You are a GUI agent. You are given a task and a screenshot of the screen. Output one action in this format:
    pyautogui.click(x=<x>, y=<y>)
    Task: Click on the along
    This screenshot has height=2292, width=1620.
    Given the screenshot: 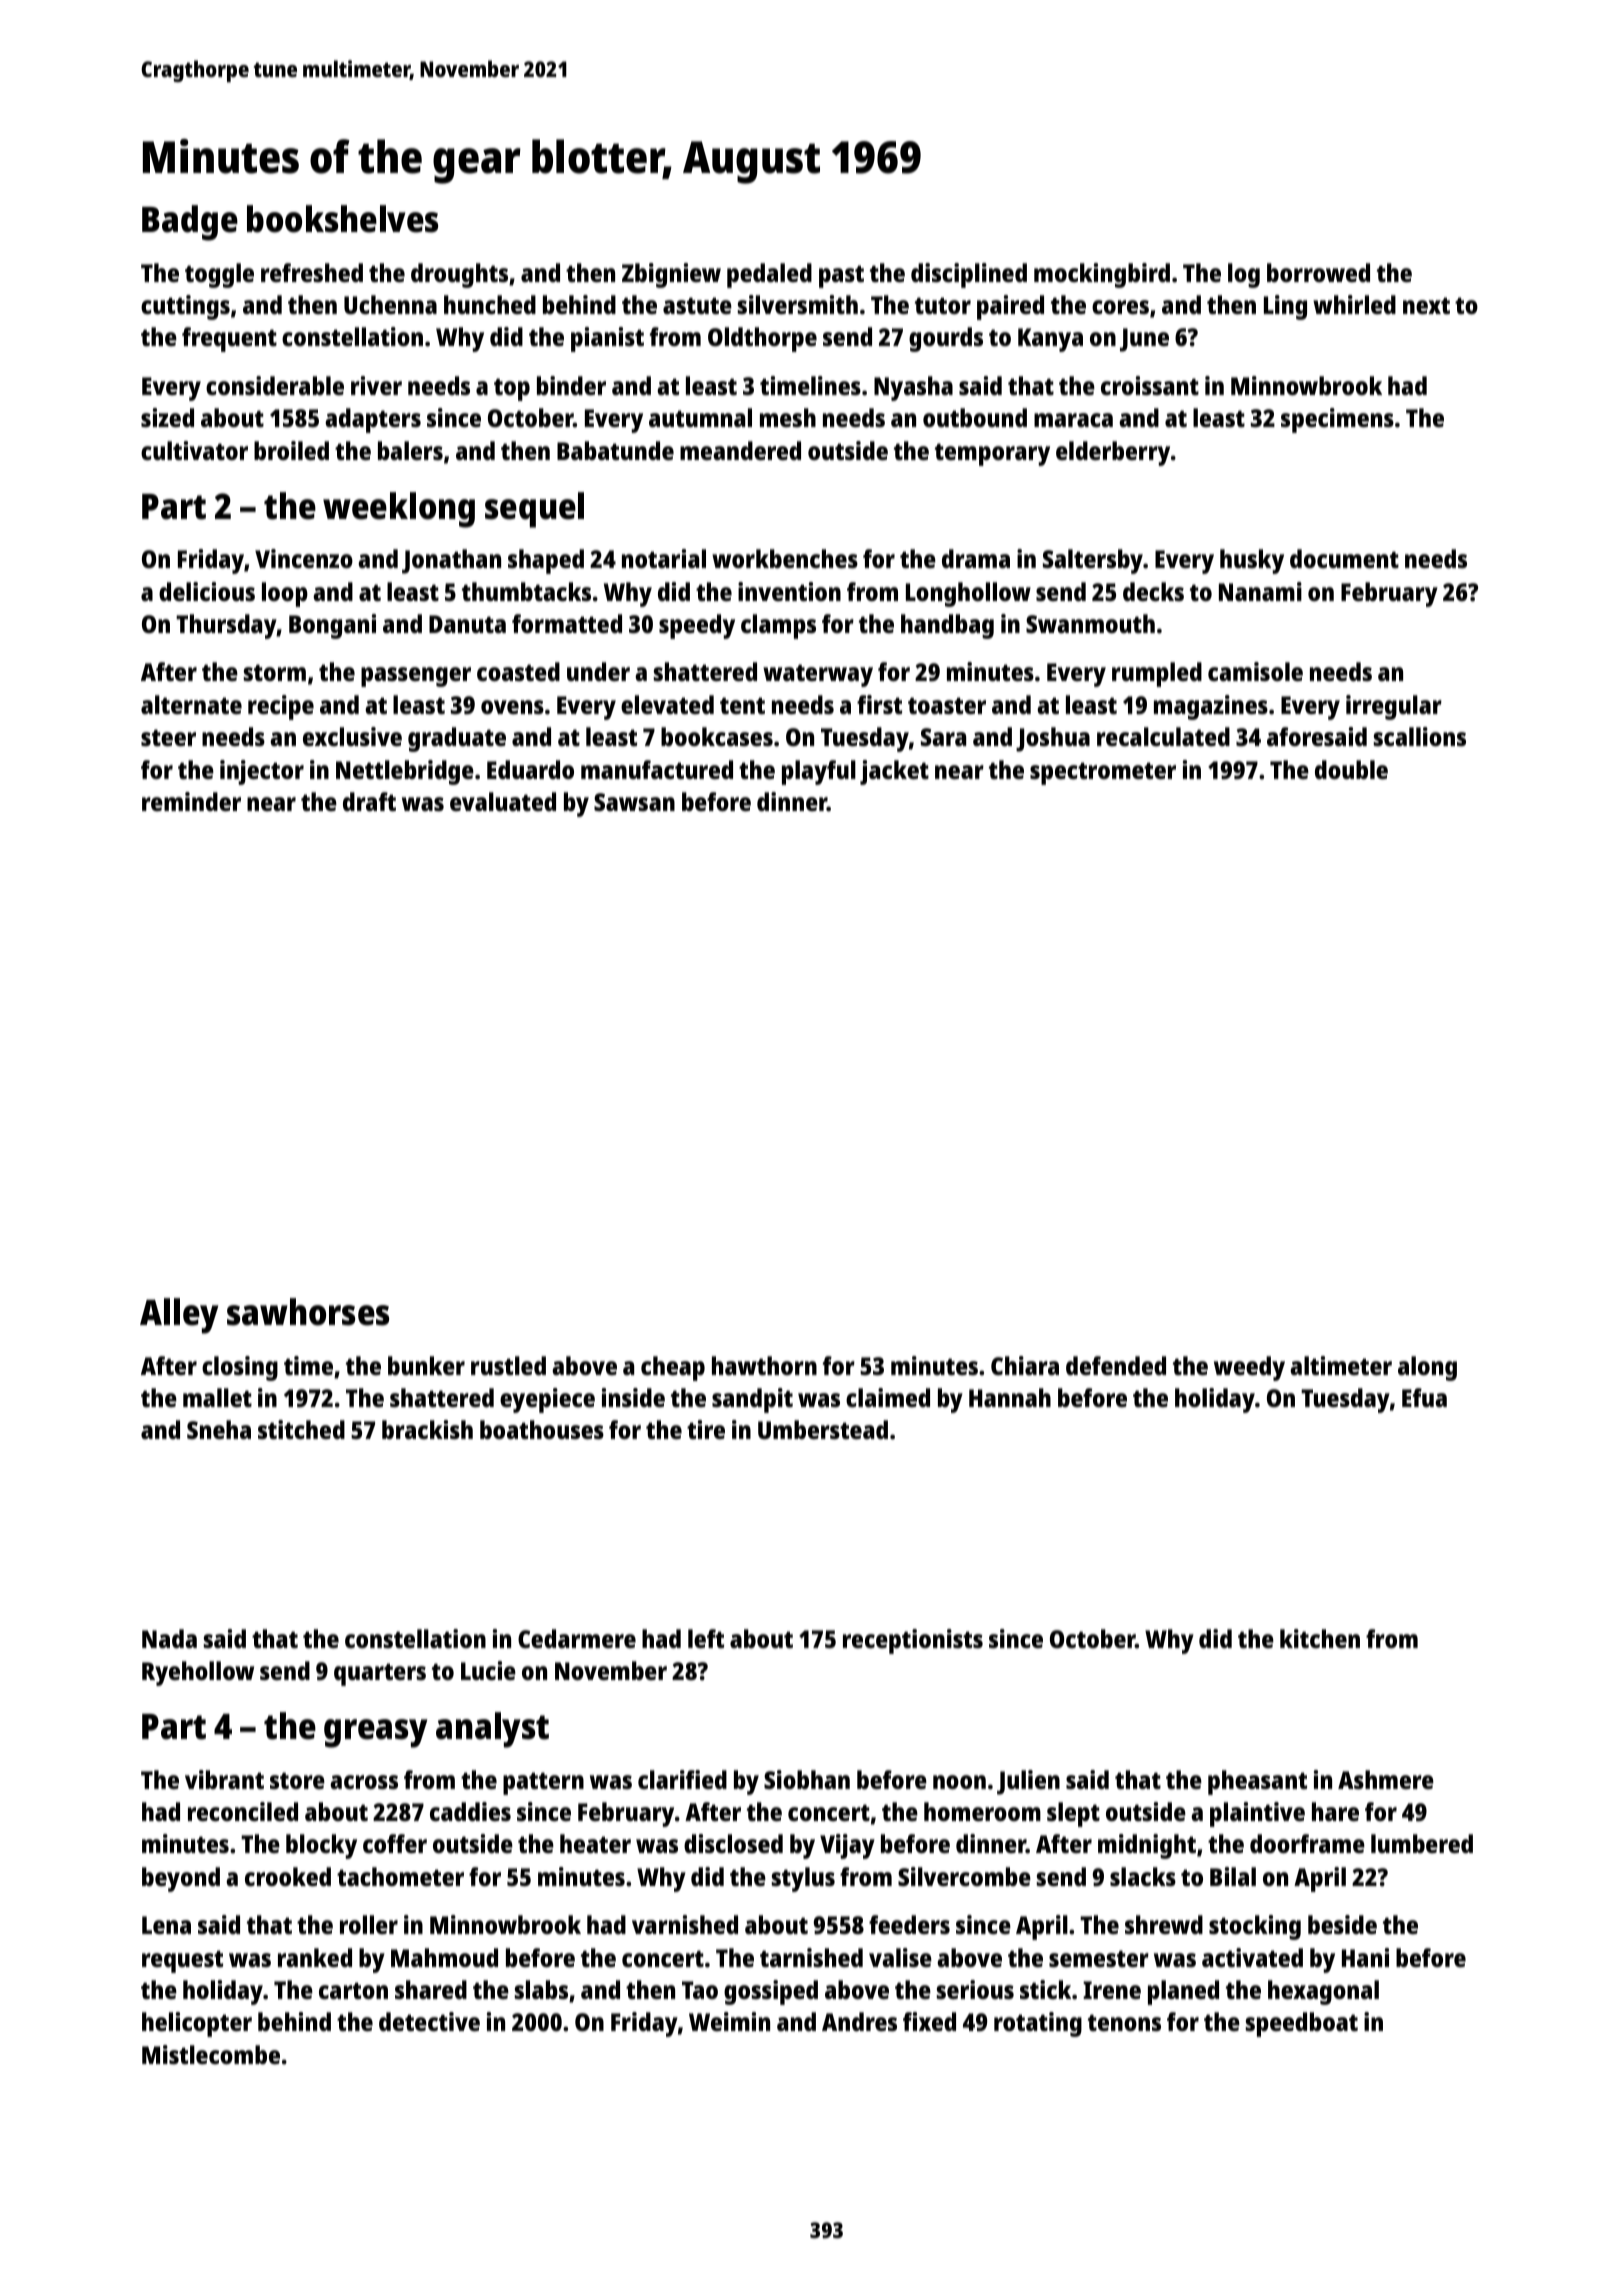 What is the action you would take?
    pyautogui.click(x=1427, y=1368)
